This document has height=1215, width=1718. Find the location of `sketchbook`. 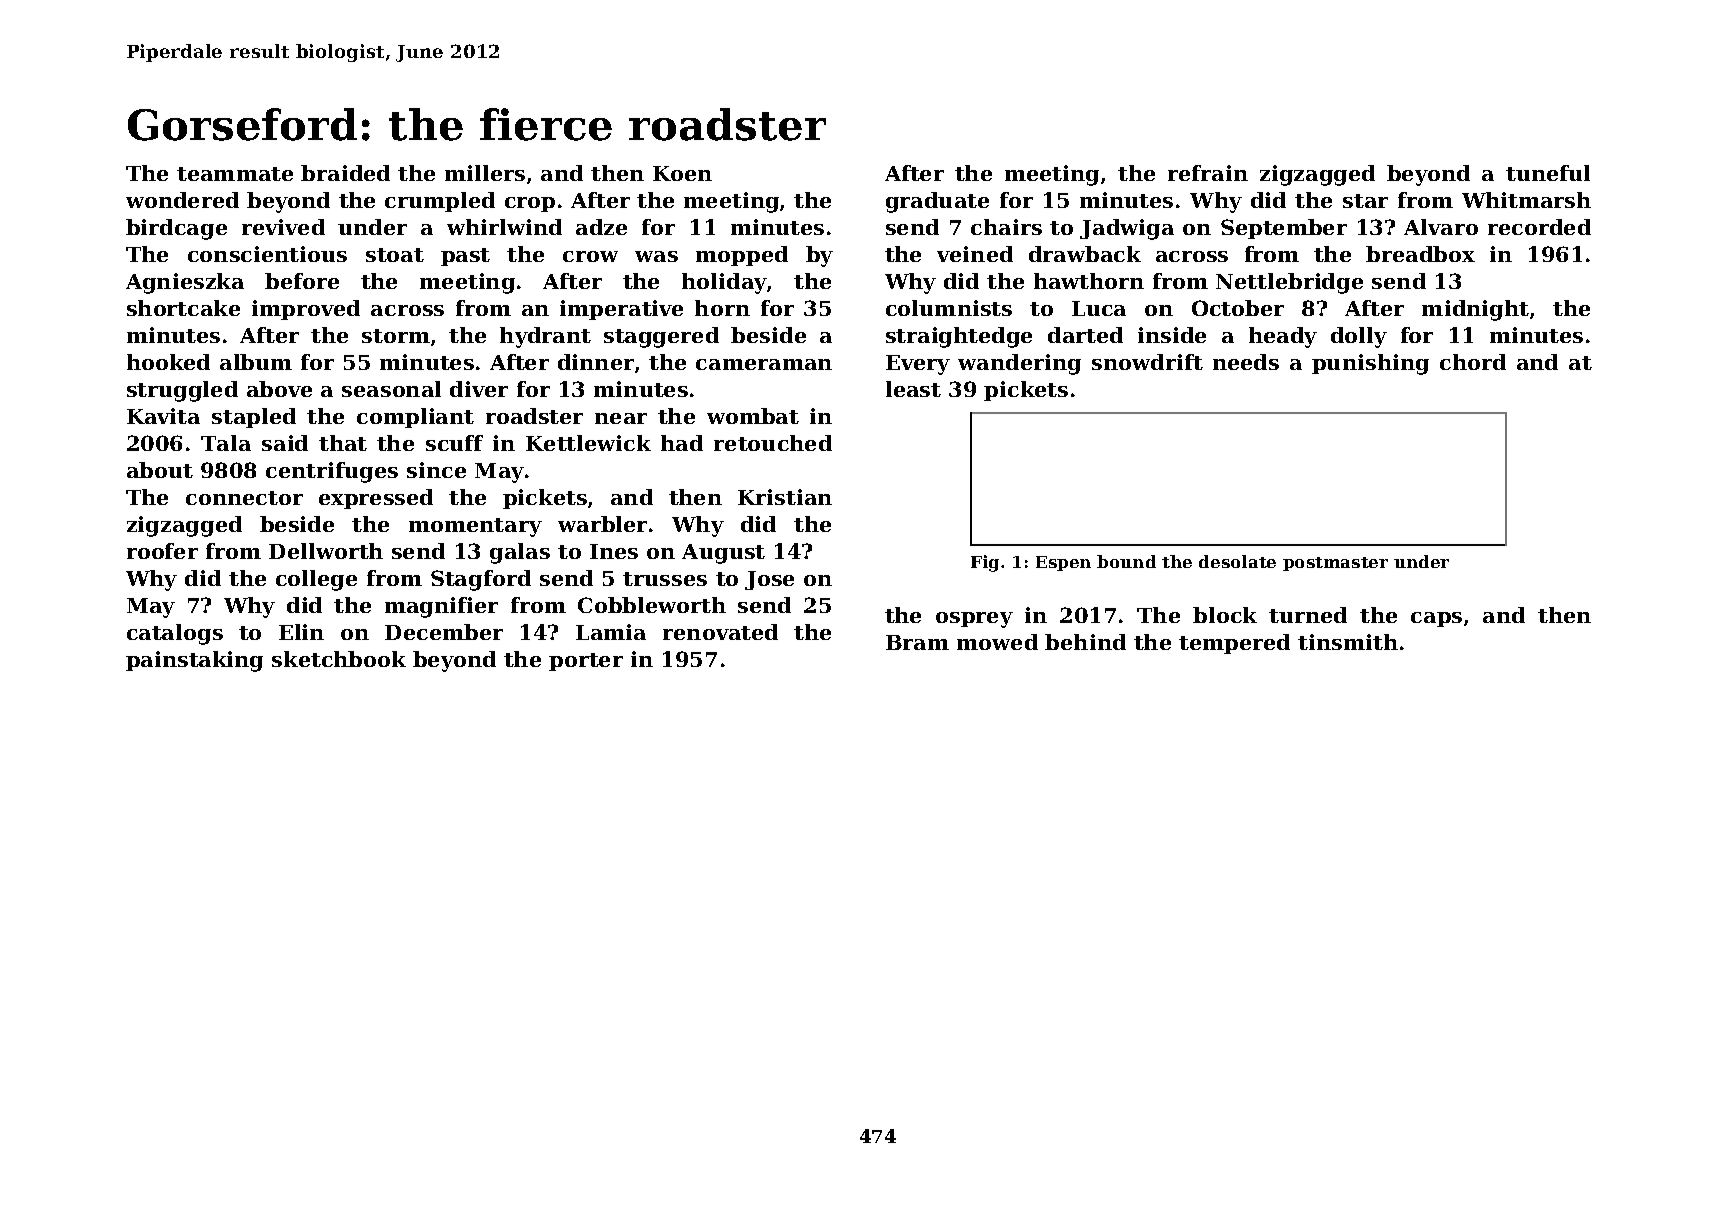

sketchbook is located at coordinates (339, 659).
